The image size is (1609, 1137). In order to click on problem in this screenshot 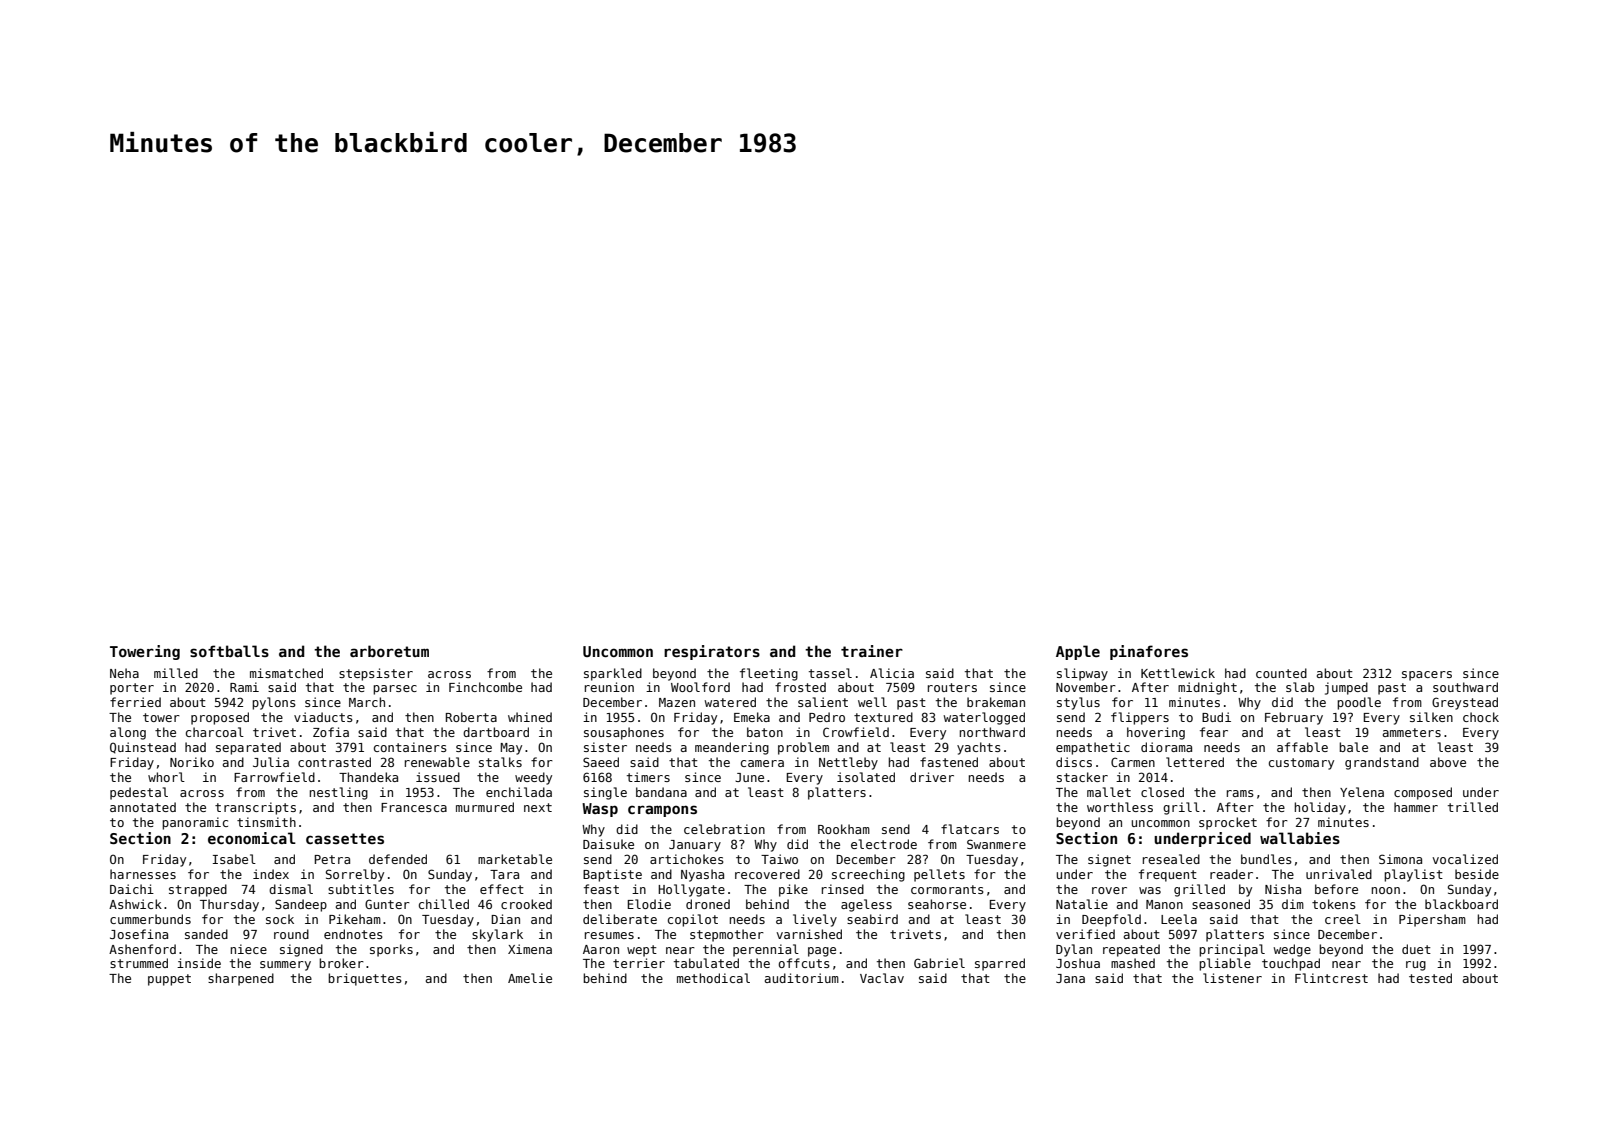, I will do `click(803, 748)`.
